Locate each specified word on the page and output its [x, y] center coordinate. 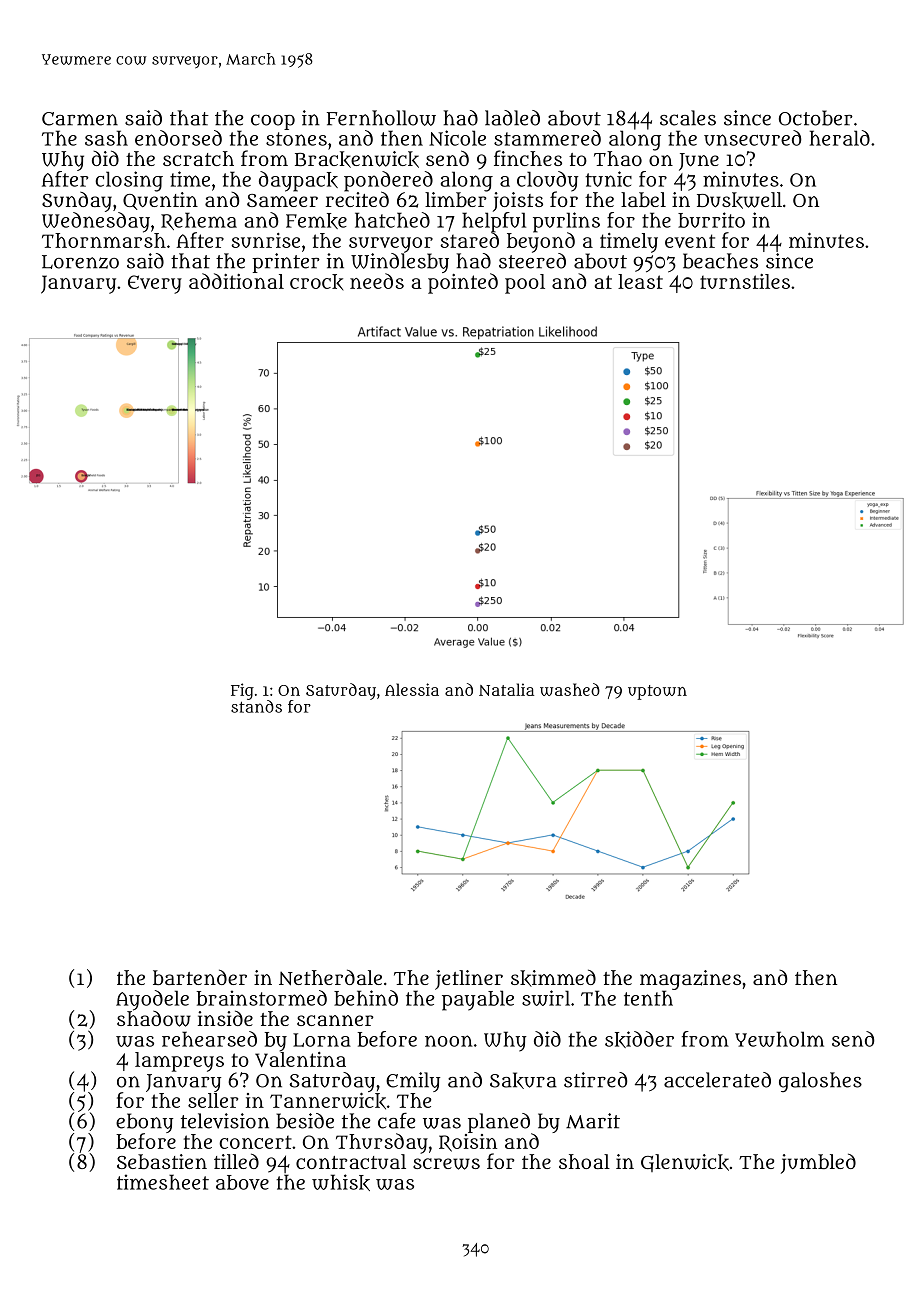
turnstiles [745, 281]
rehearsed [209, 1039]
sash [106, 138]
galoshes [820, 1082]
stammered [547, 138]
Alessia [412, 689]
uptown [657, 692]
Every [155, 284]
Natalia [506, 689]
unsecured [752, 138]
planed [499, 1123]
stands [256, 706]
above [242, 1182]
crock [316, 282]
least [640, 281]
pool [525, 284]
